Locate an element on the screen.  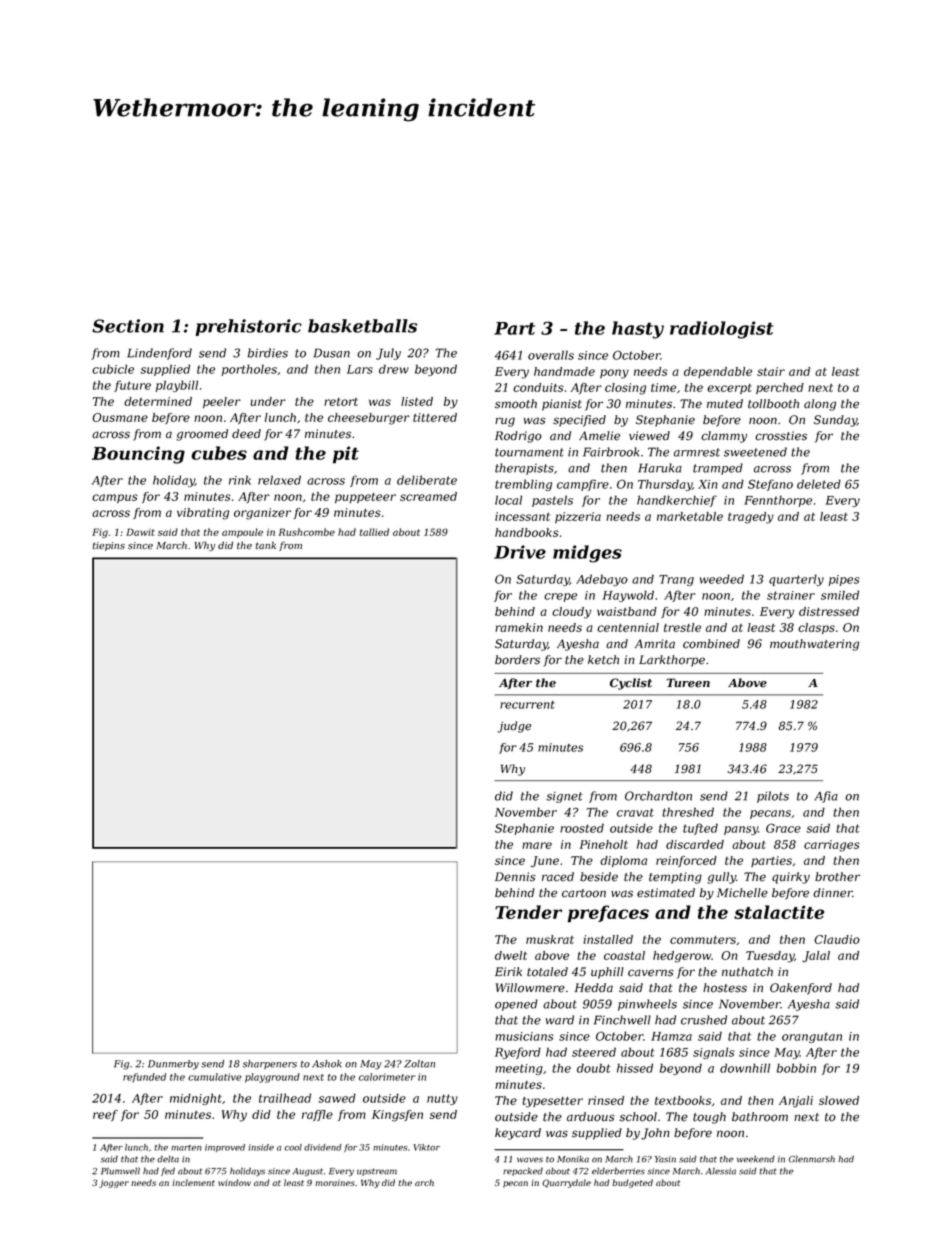
judge is located at coordinates (514, 727).
